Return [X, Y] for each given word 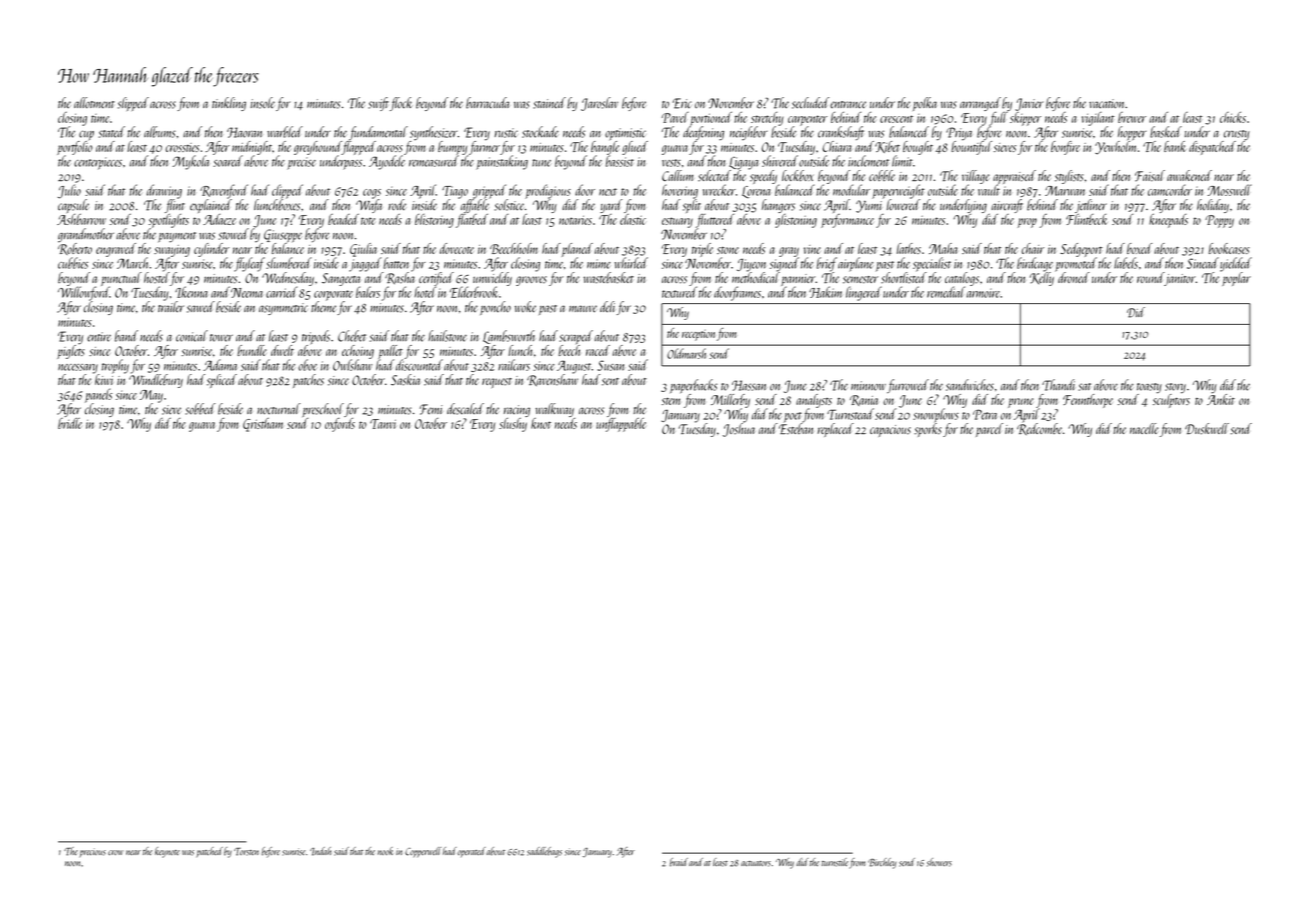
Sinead [1203, 263]
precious [93, 852]
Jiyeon [751, 265]
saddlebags [544, 852]
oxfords [340, 425]
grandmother [86, 235]
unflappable [621, 425]
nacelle [1144, 428]
